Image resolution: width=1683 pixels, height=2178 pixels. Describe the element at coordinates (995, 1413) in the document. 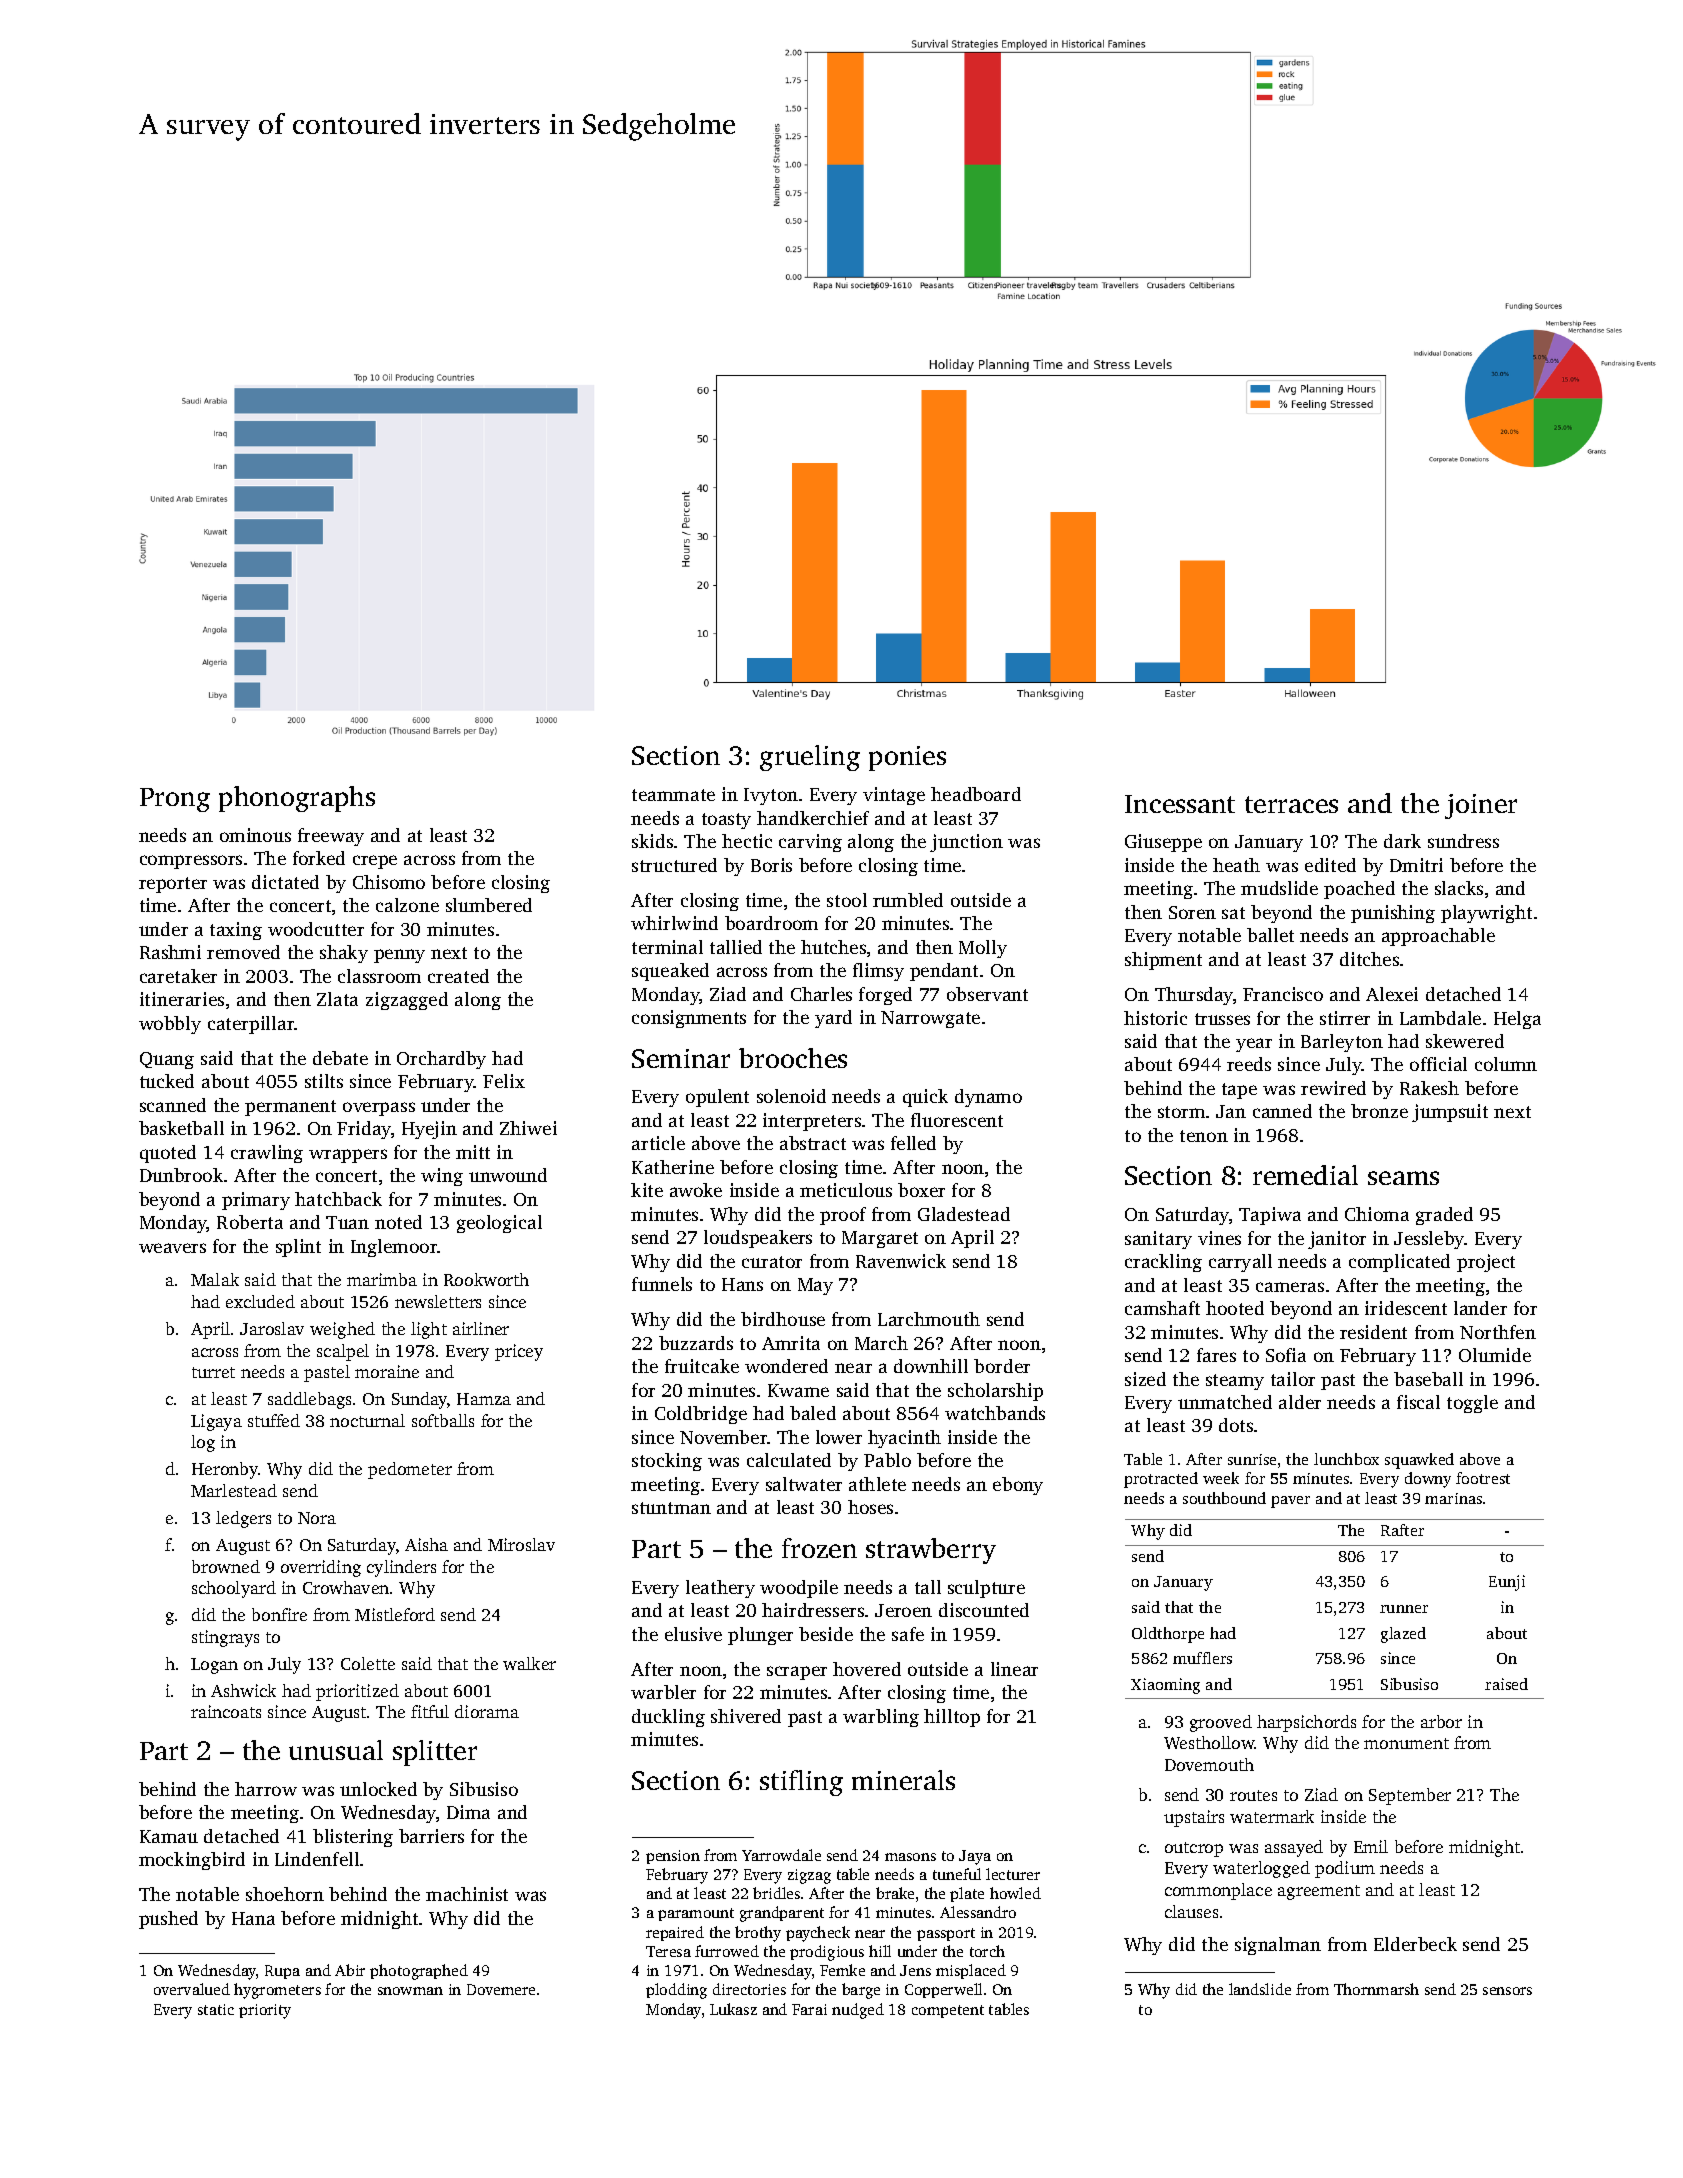

I see `watchbands` at that location.
